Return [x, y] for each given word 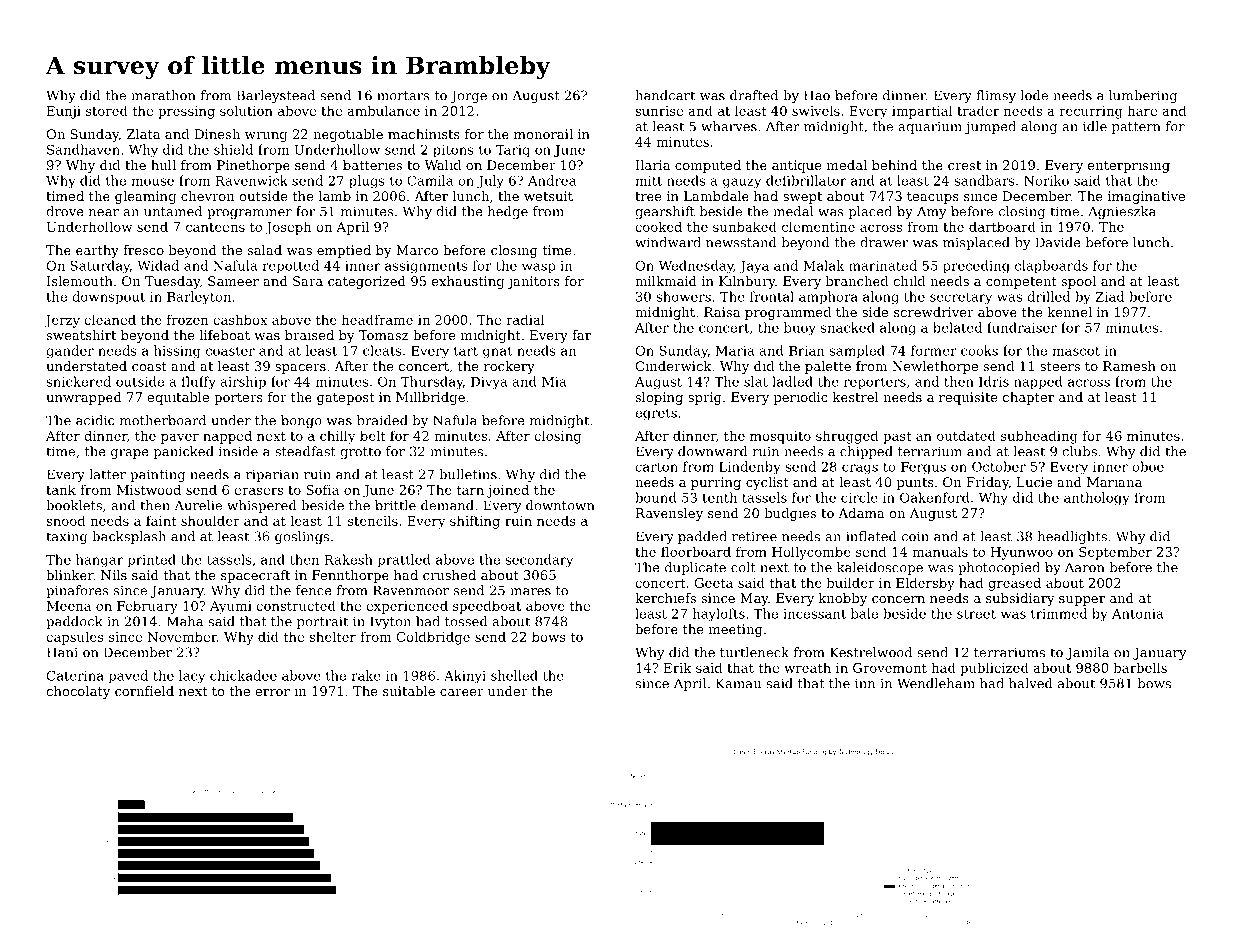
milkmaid [666, 281]
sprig [705, 398]
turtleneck [754, 652]
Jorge [468, 96]
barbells [1140, 667]
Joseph [289, 228]
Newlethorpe [935, 367]
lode [1034, 95]
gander [70, 352]
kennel [1070, 312]
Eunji [64, 112]
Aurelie [198, 505]
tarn [470, 490]
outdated [966, 435]
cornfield [144, 691]
